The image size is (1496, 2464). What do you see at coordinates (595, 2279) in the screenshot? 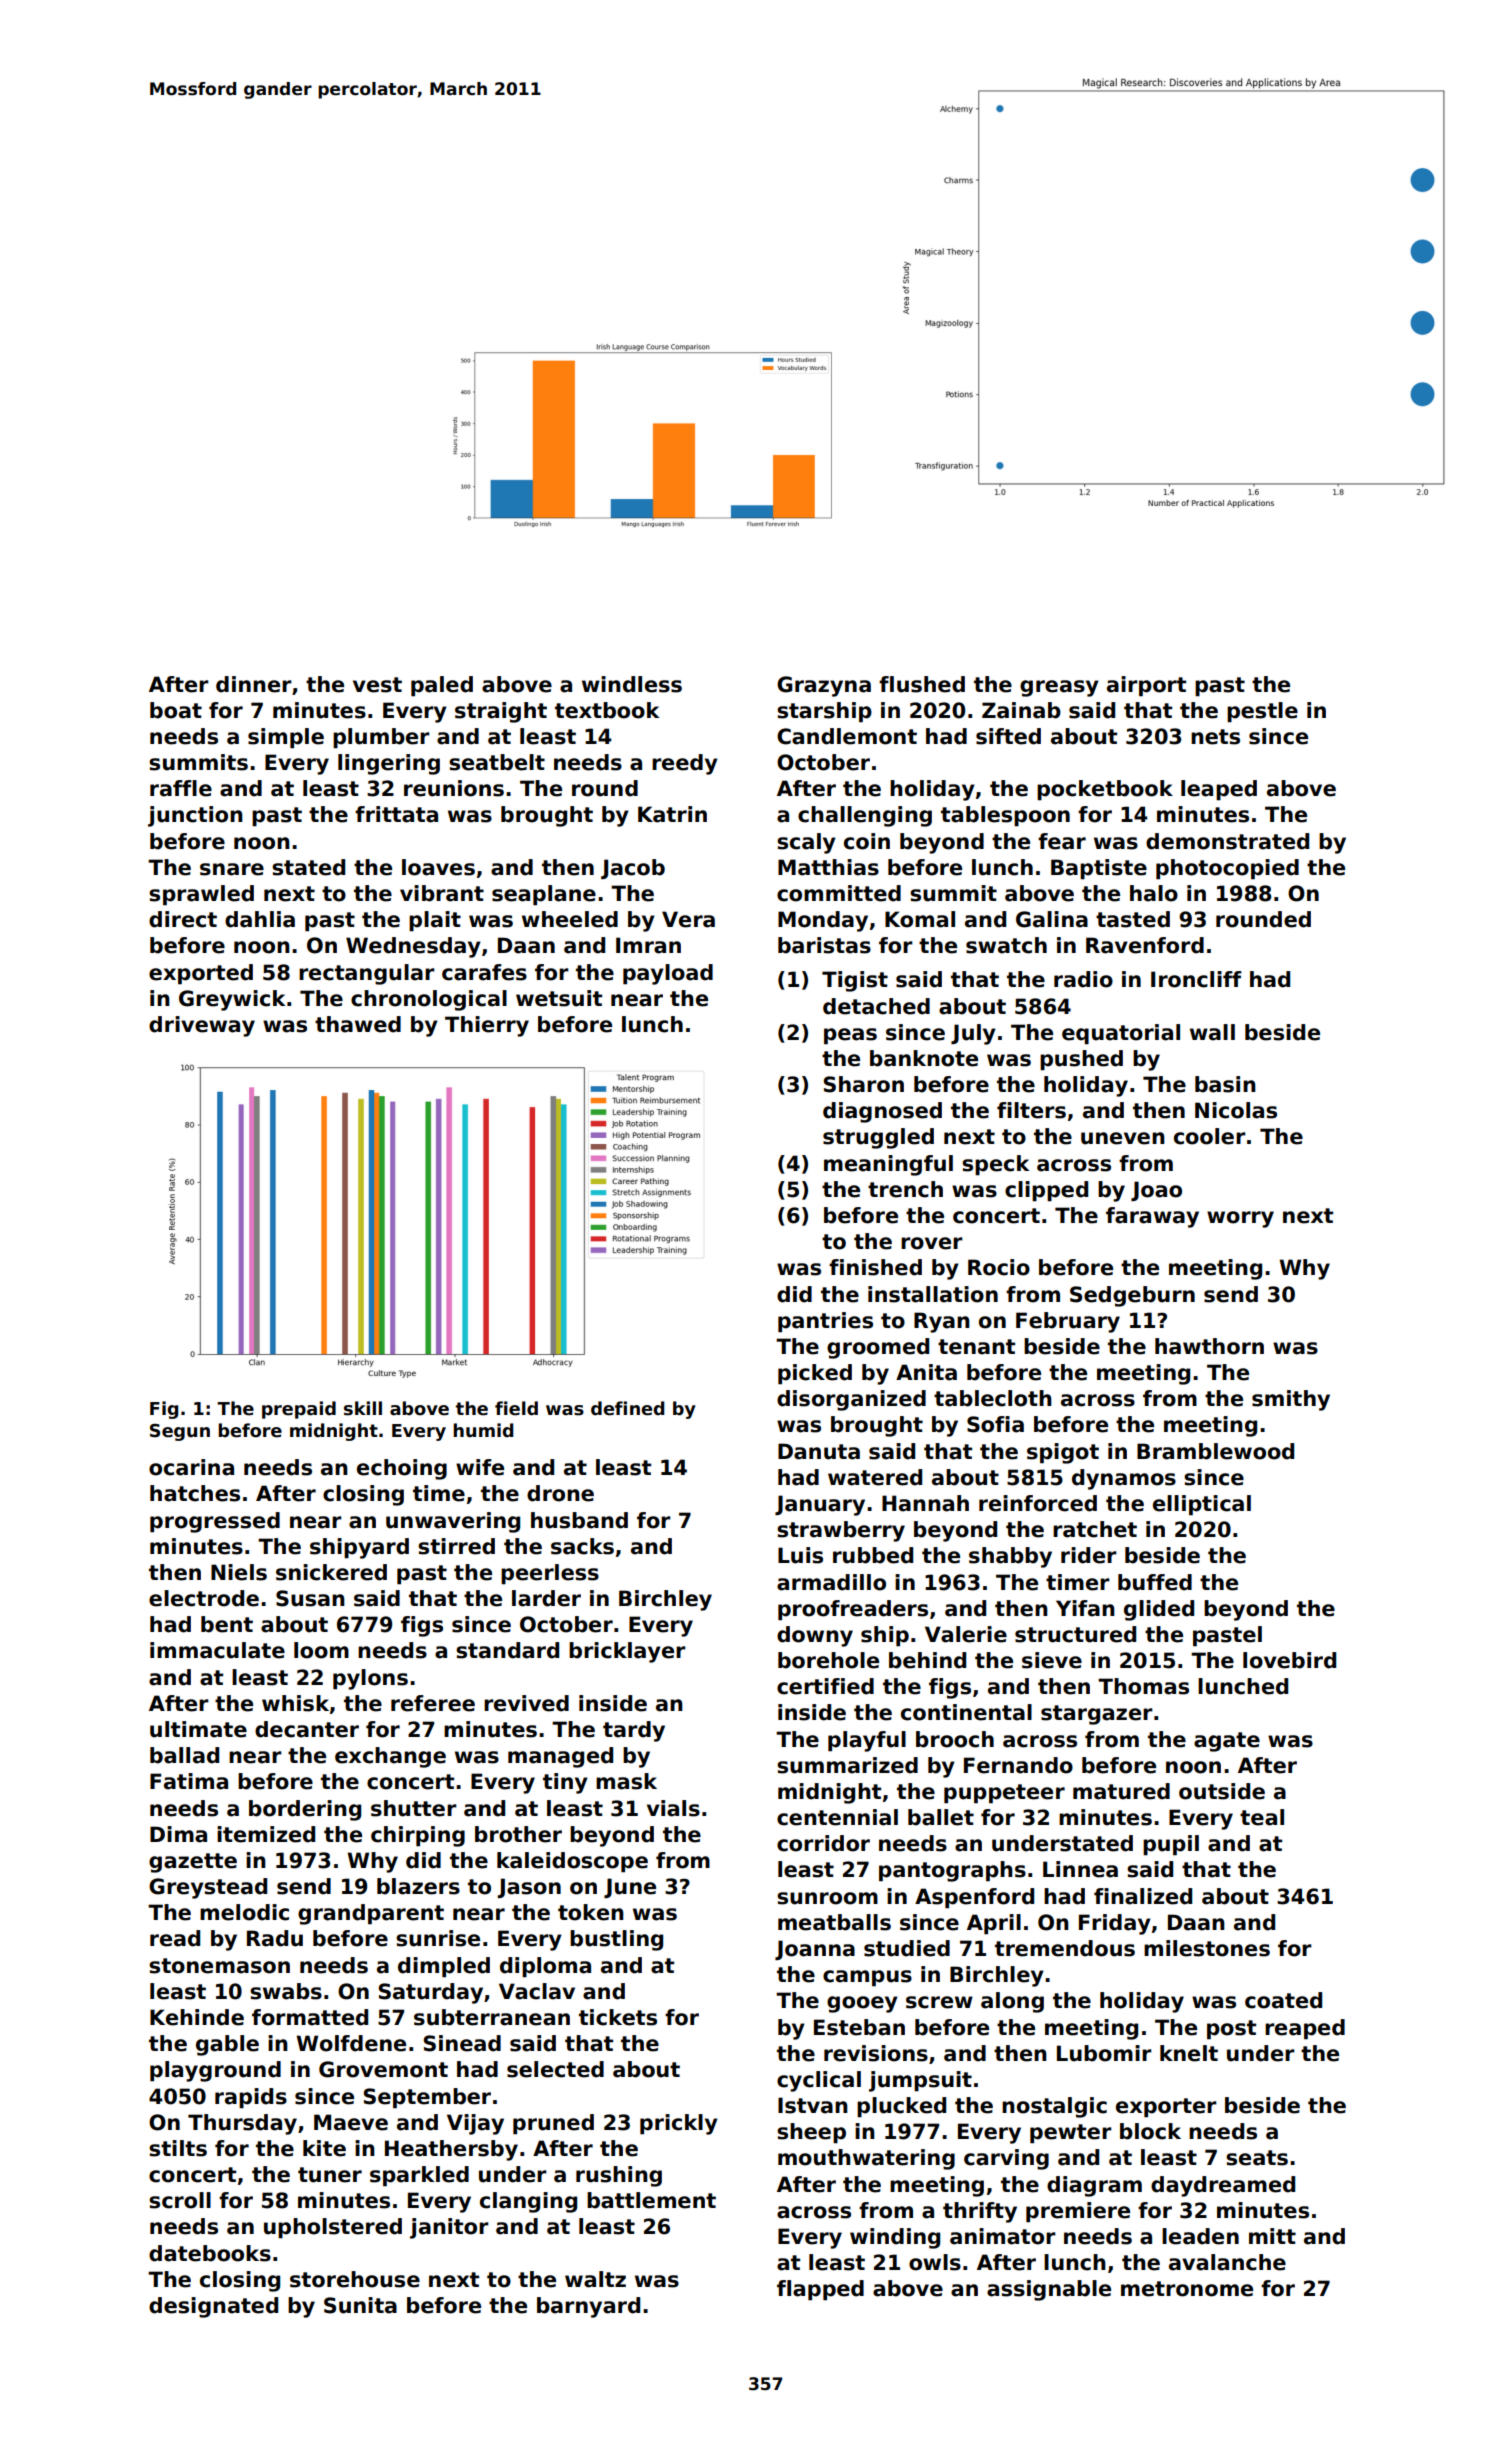
I see `waltz` at bounding box center [595, 2279].
